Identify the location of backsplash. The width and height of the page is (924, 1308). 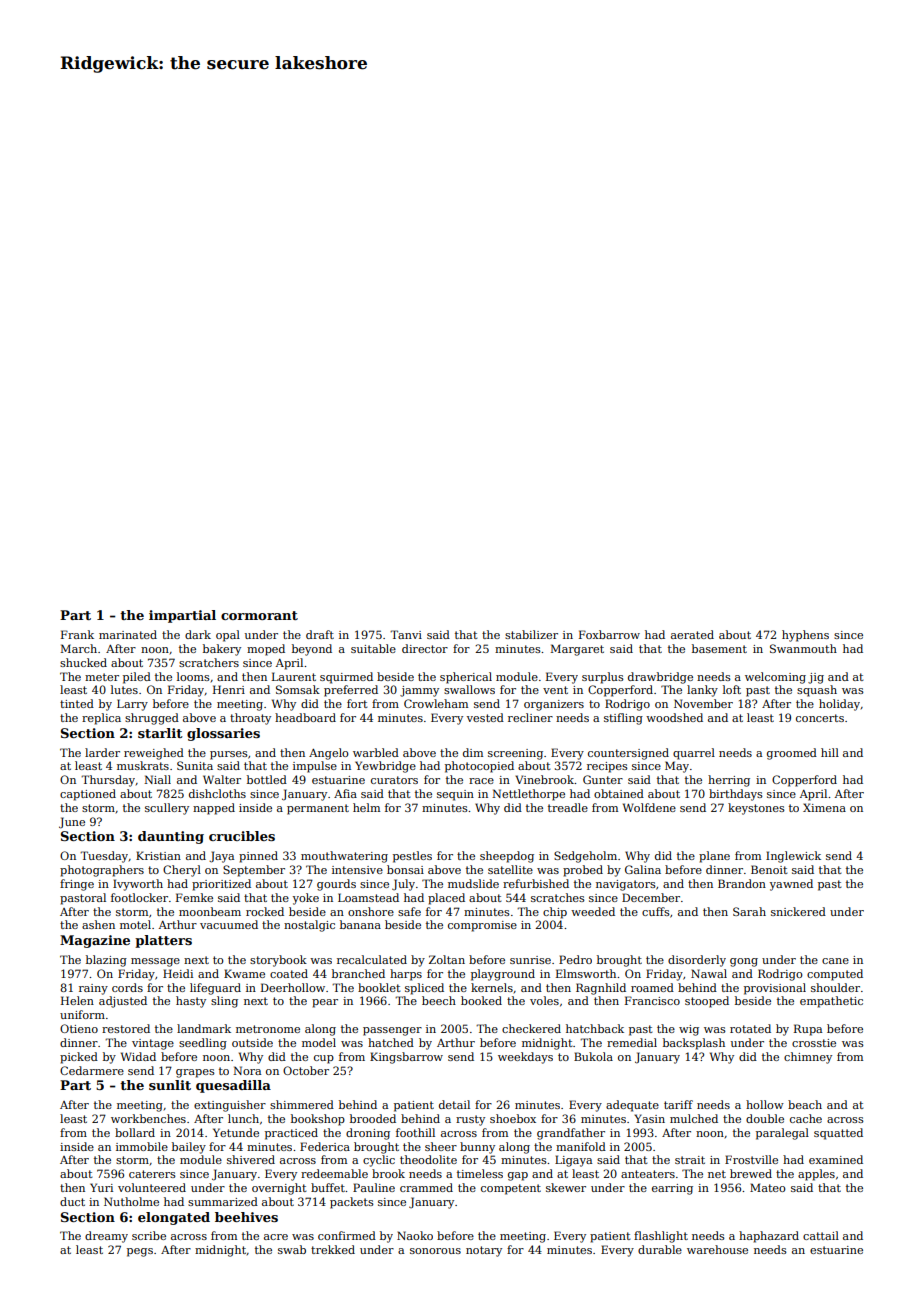
(694, 1044).
